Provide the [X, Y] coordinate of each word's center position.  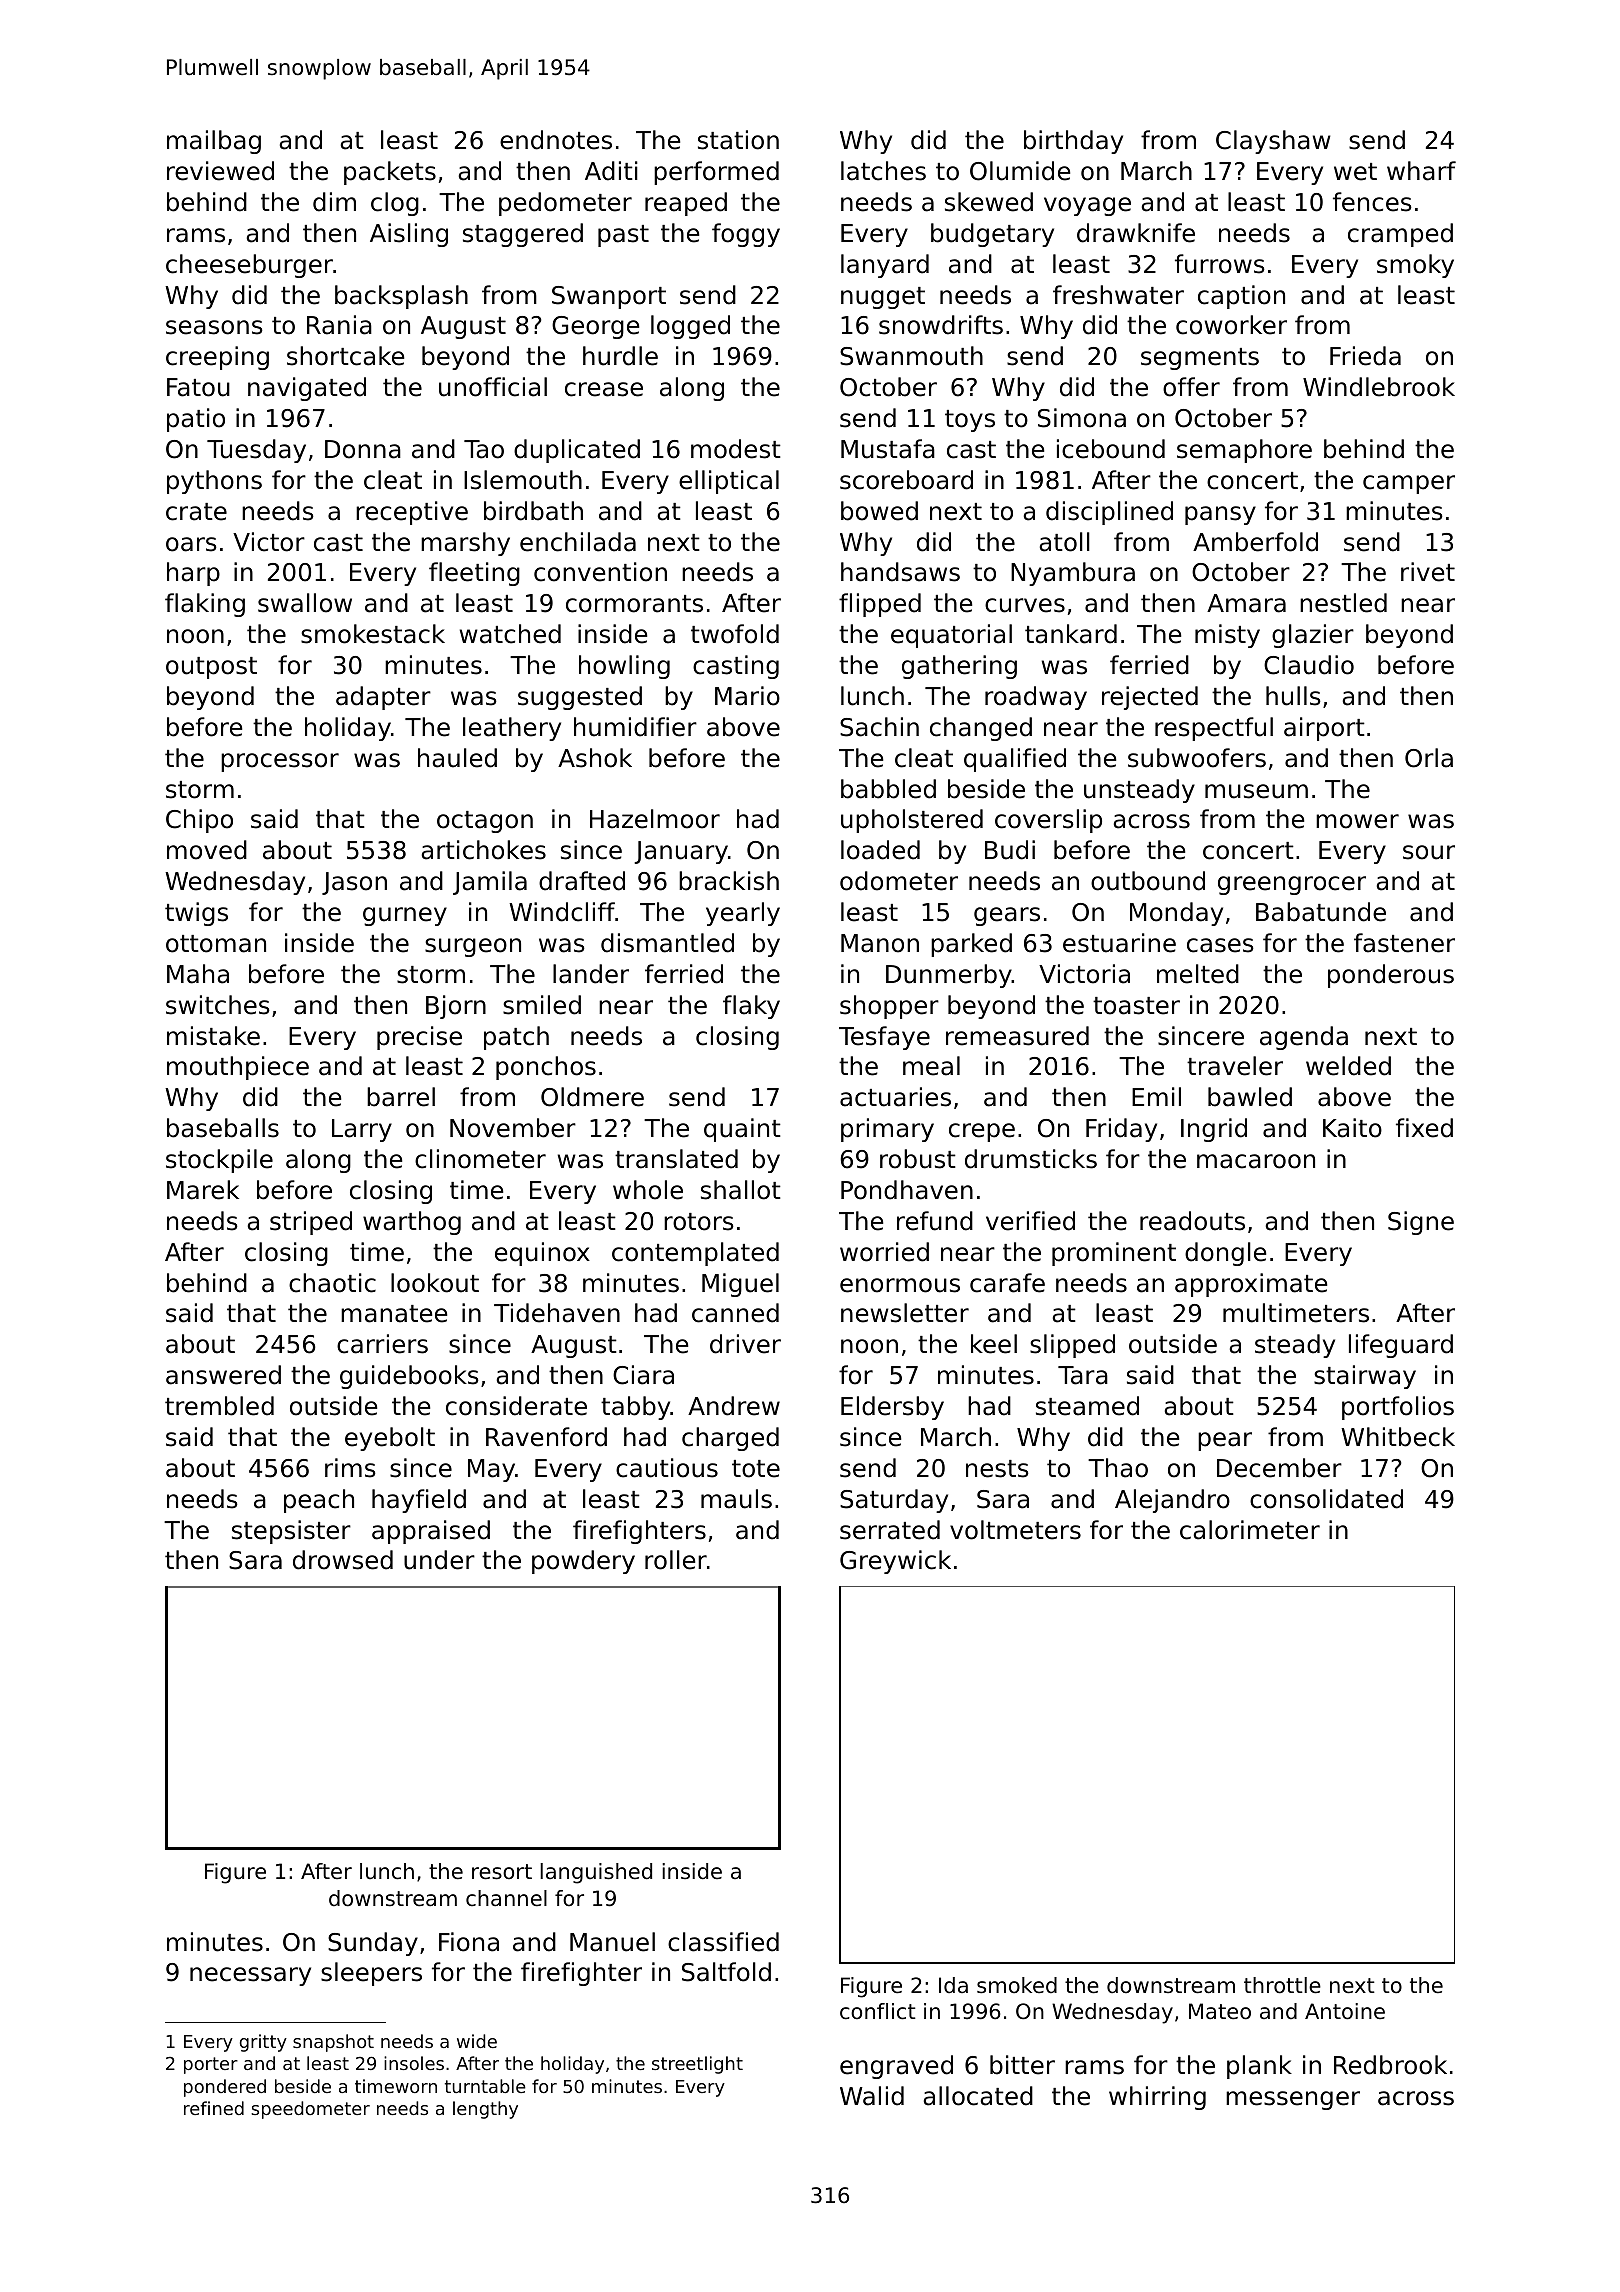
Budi [1010, 850]
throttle [1282, 1985]
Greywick [895, 1562]
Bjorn [456, 1007]
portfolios [1398, 1408]
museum [1256, 791]
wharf [1421, 171]
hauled [457, 758]
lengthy [485, 2110]
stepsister [291, 1532]
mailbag [214, 142]
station [738, 140]
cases [1220, 945]
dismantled [667, 943]
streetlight [697, 2065]
